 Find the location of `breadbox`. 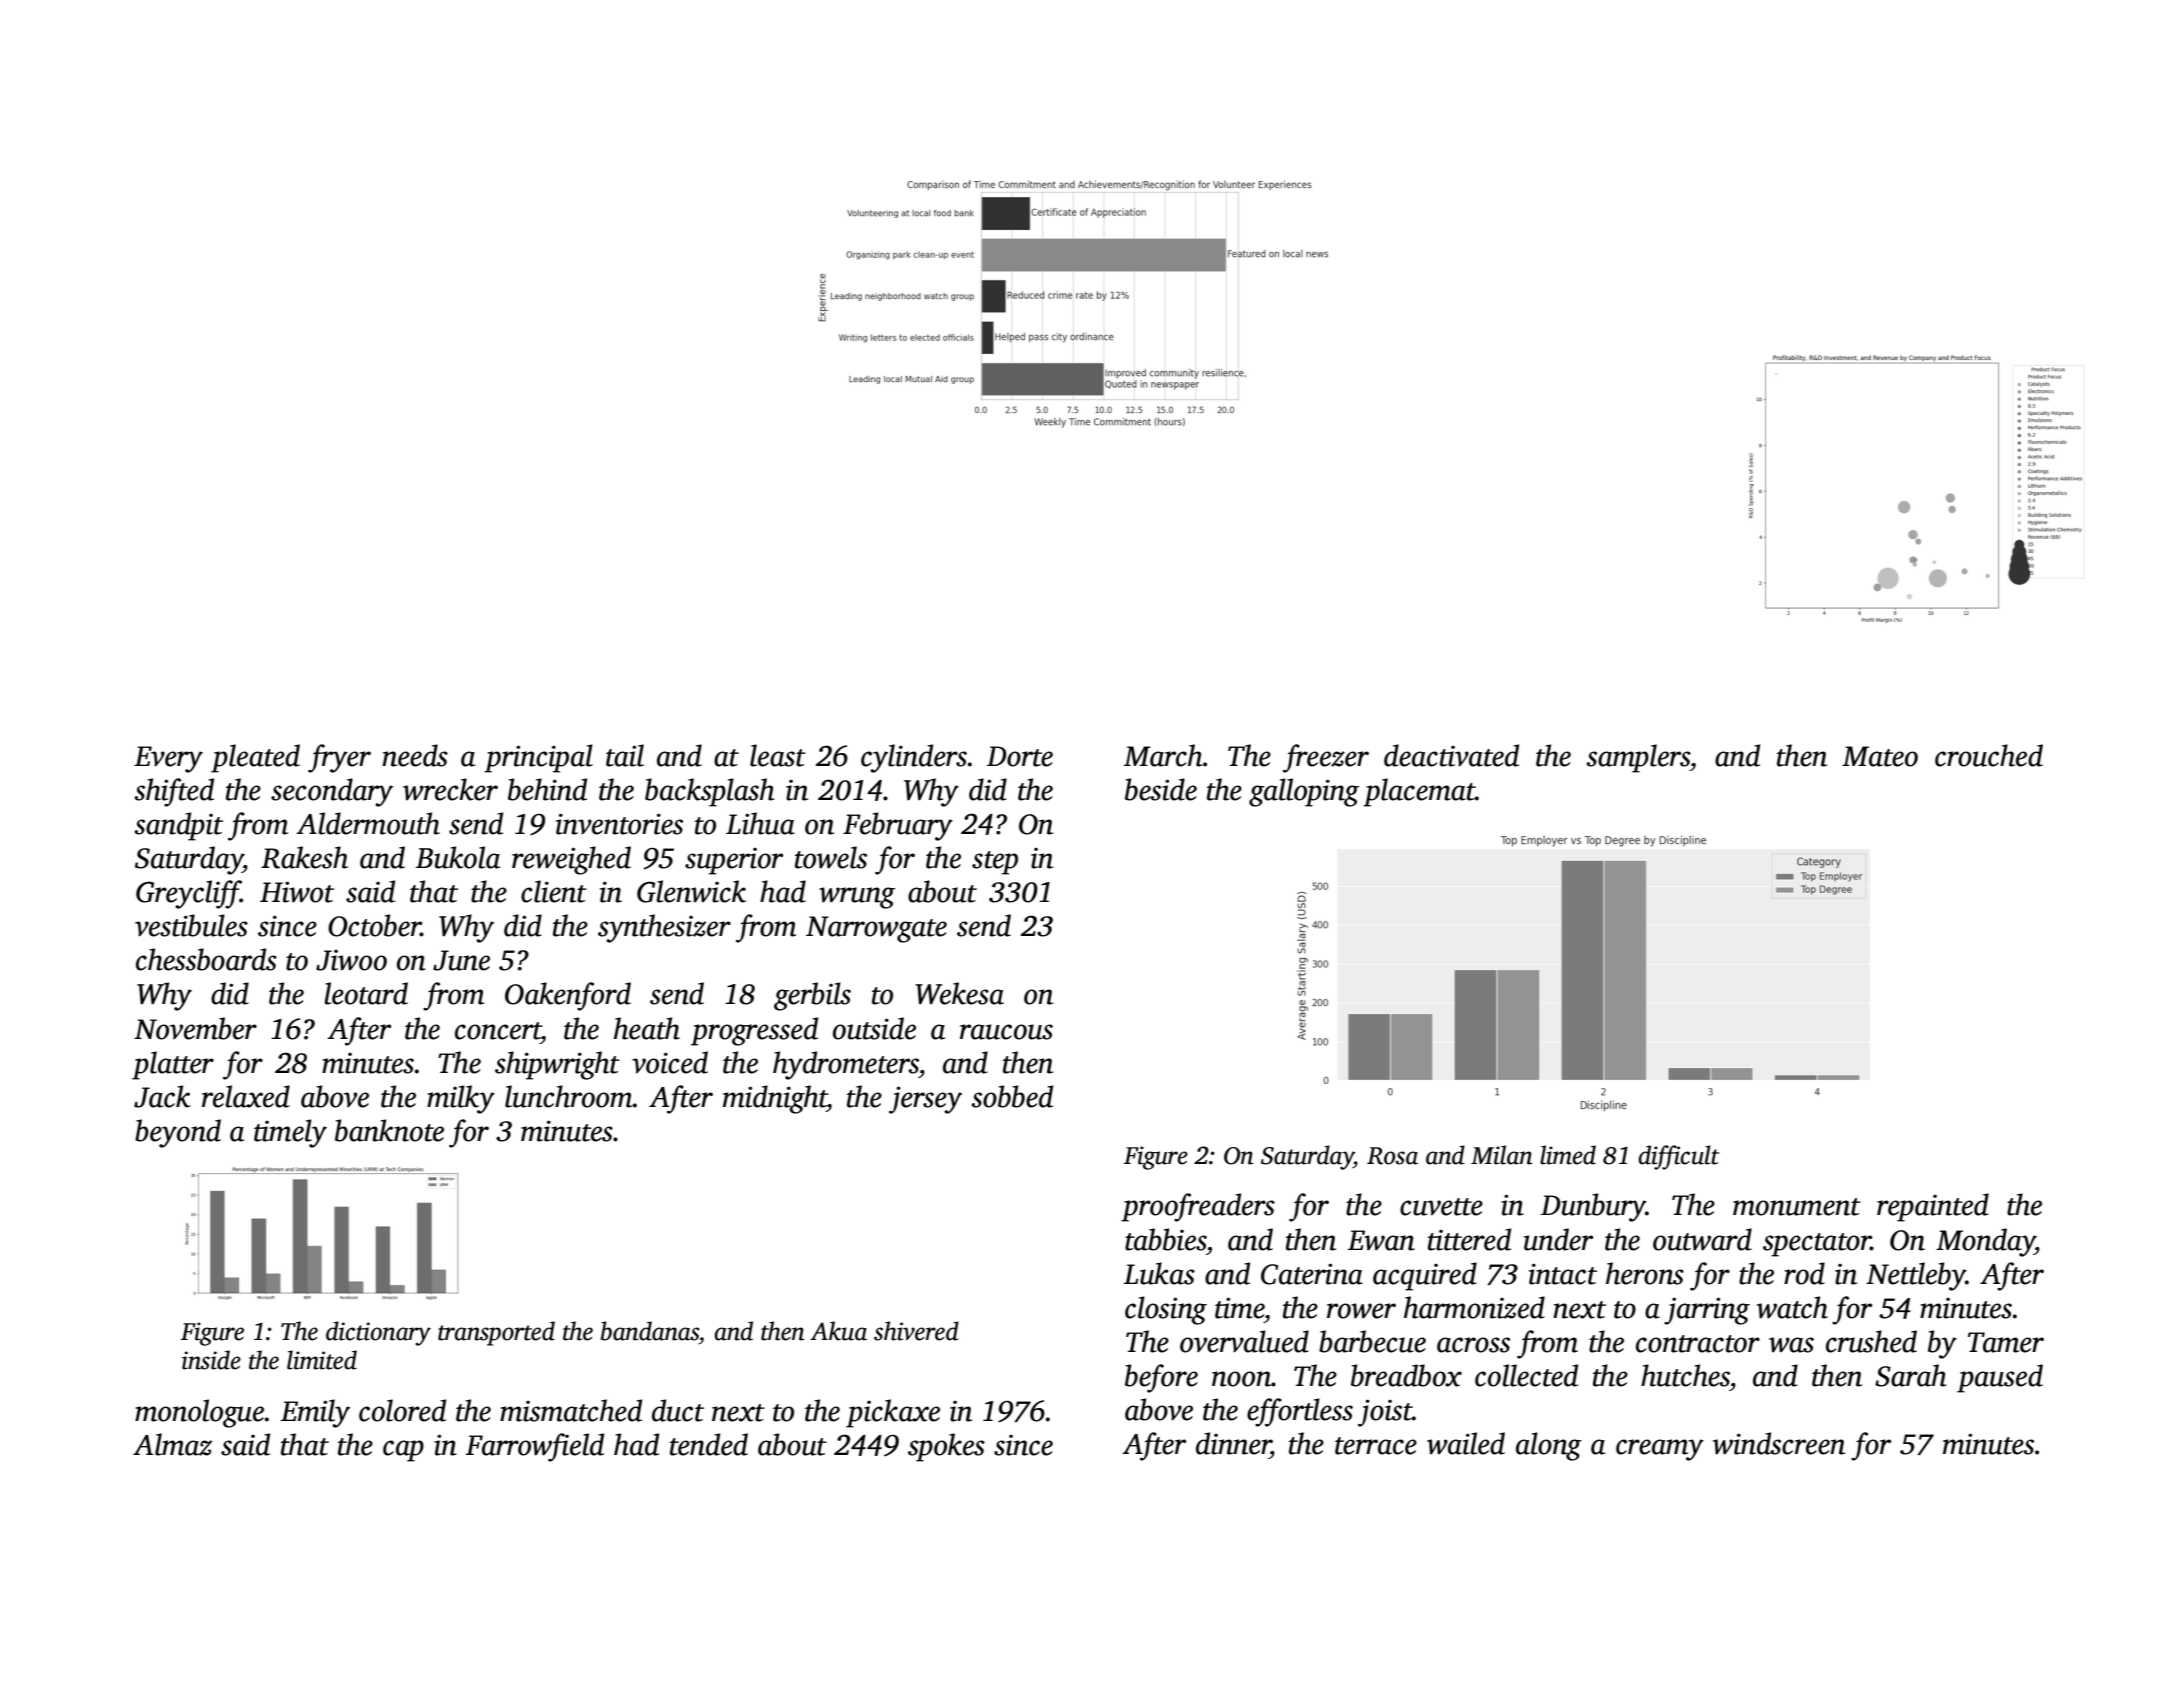

breadbox is located at coordinates (1406, 1375).
